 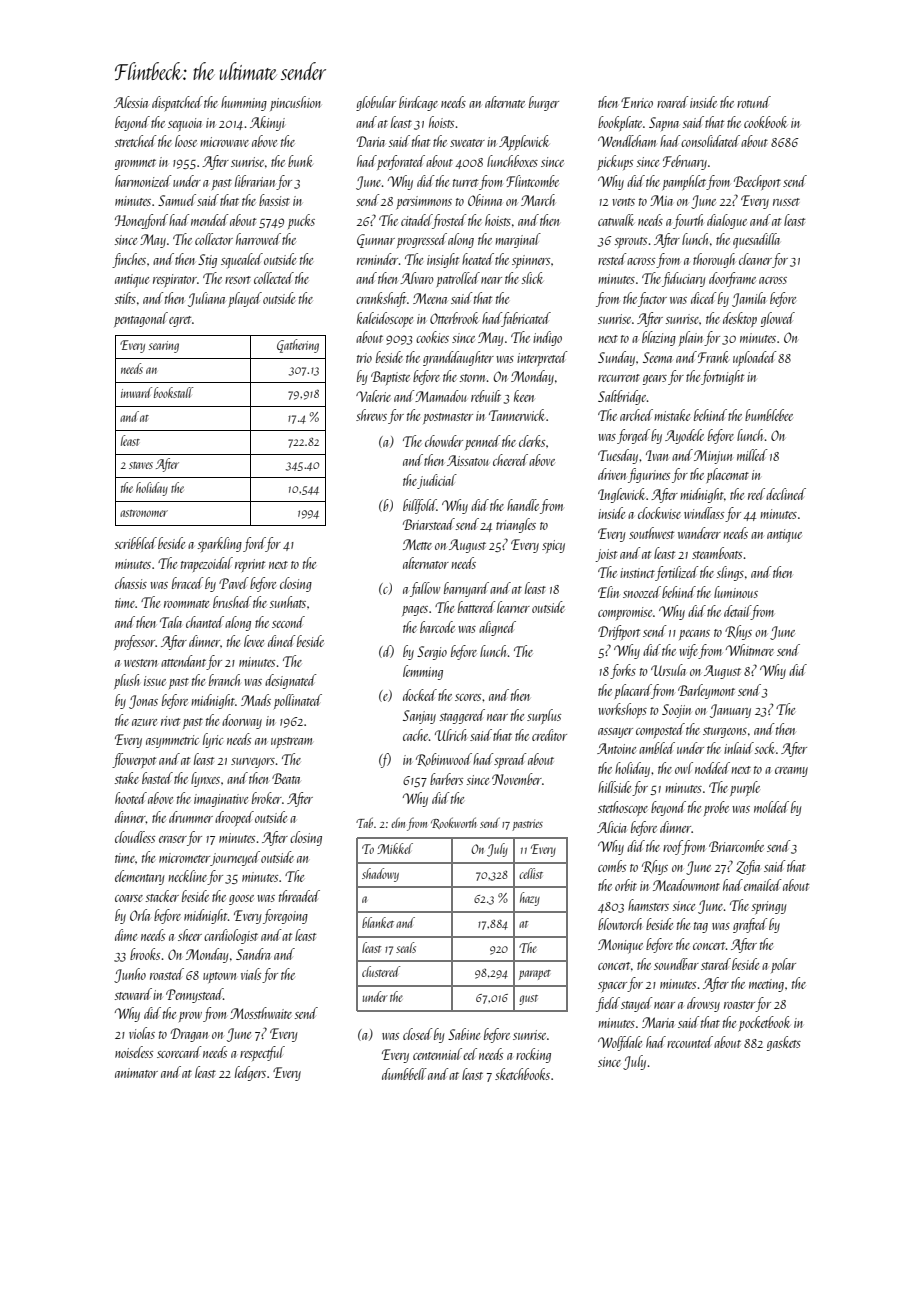 What do you see at coordinates (415, 611) in the screenshot?
I see `pages` at bounding box center [415, 611].
